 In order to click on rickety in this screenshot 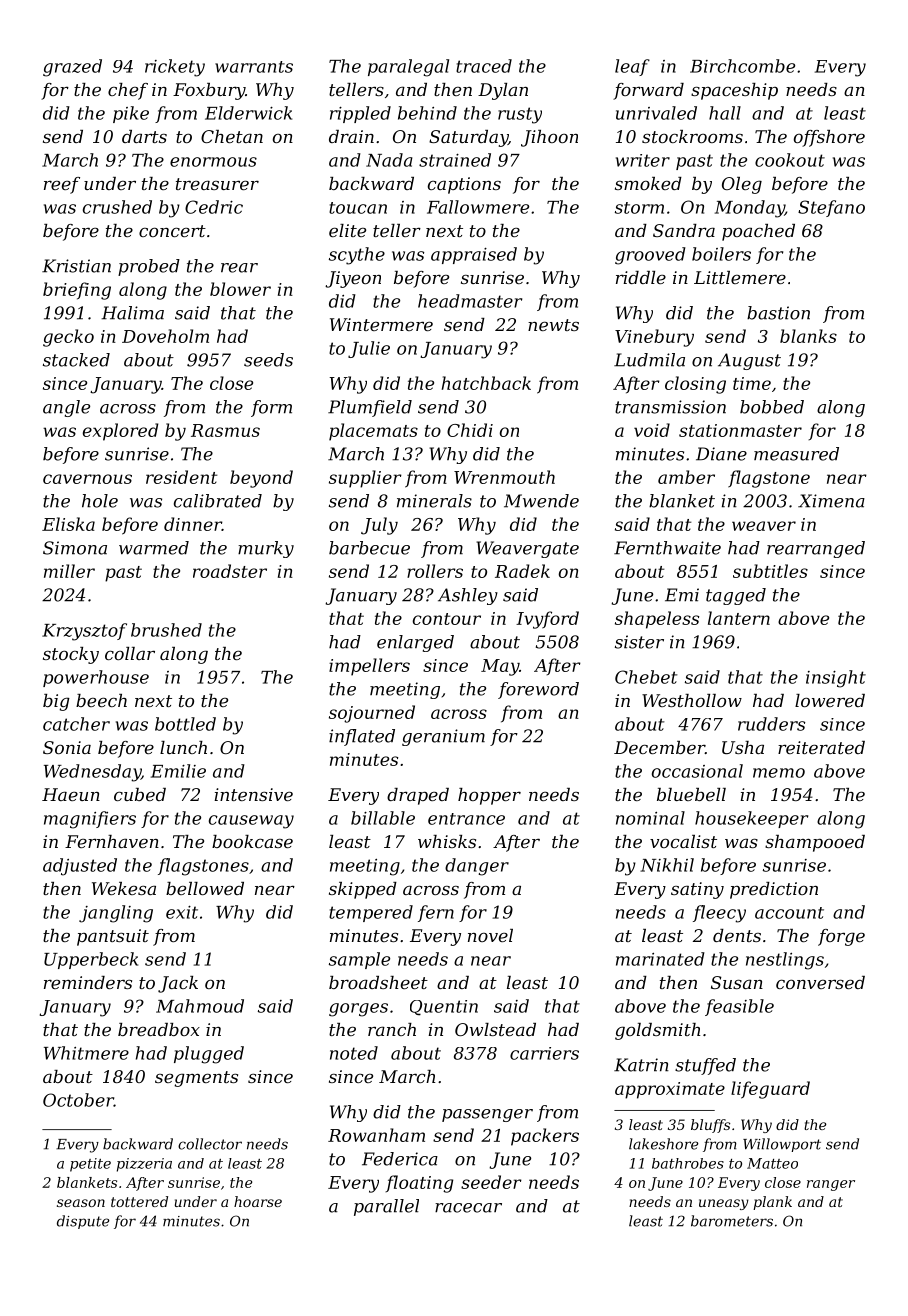, I will do `click(175, 68)`.
